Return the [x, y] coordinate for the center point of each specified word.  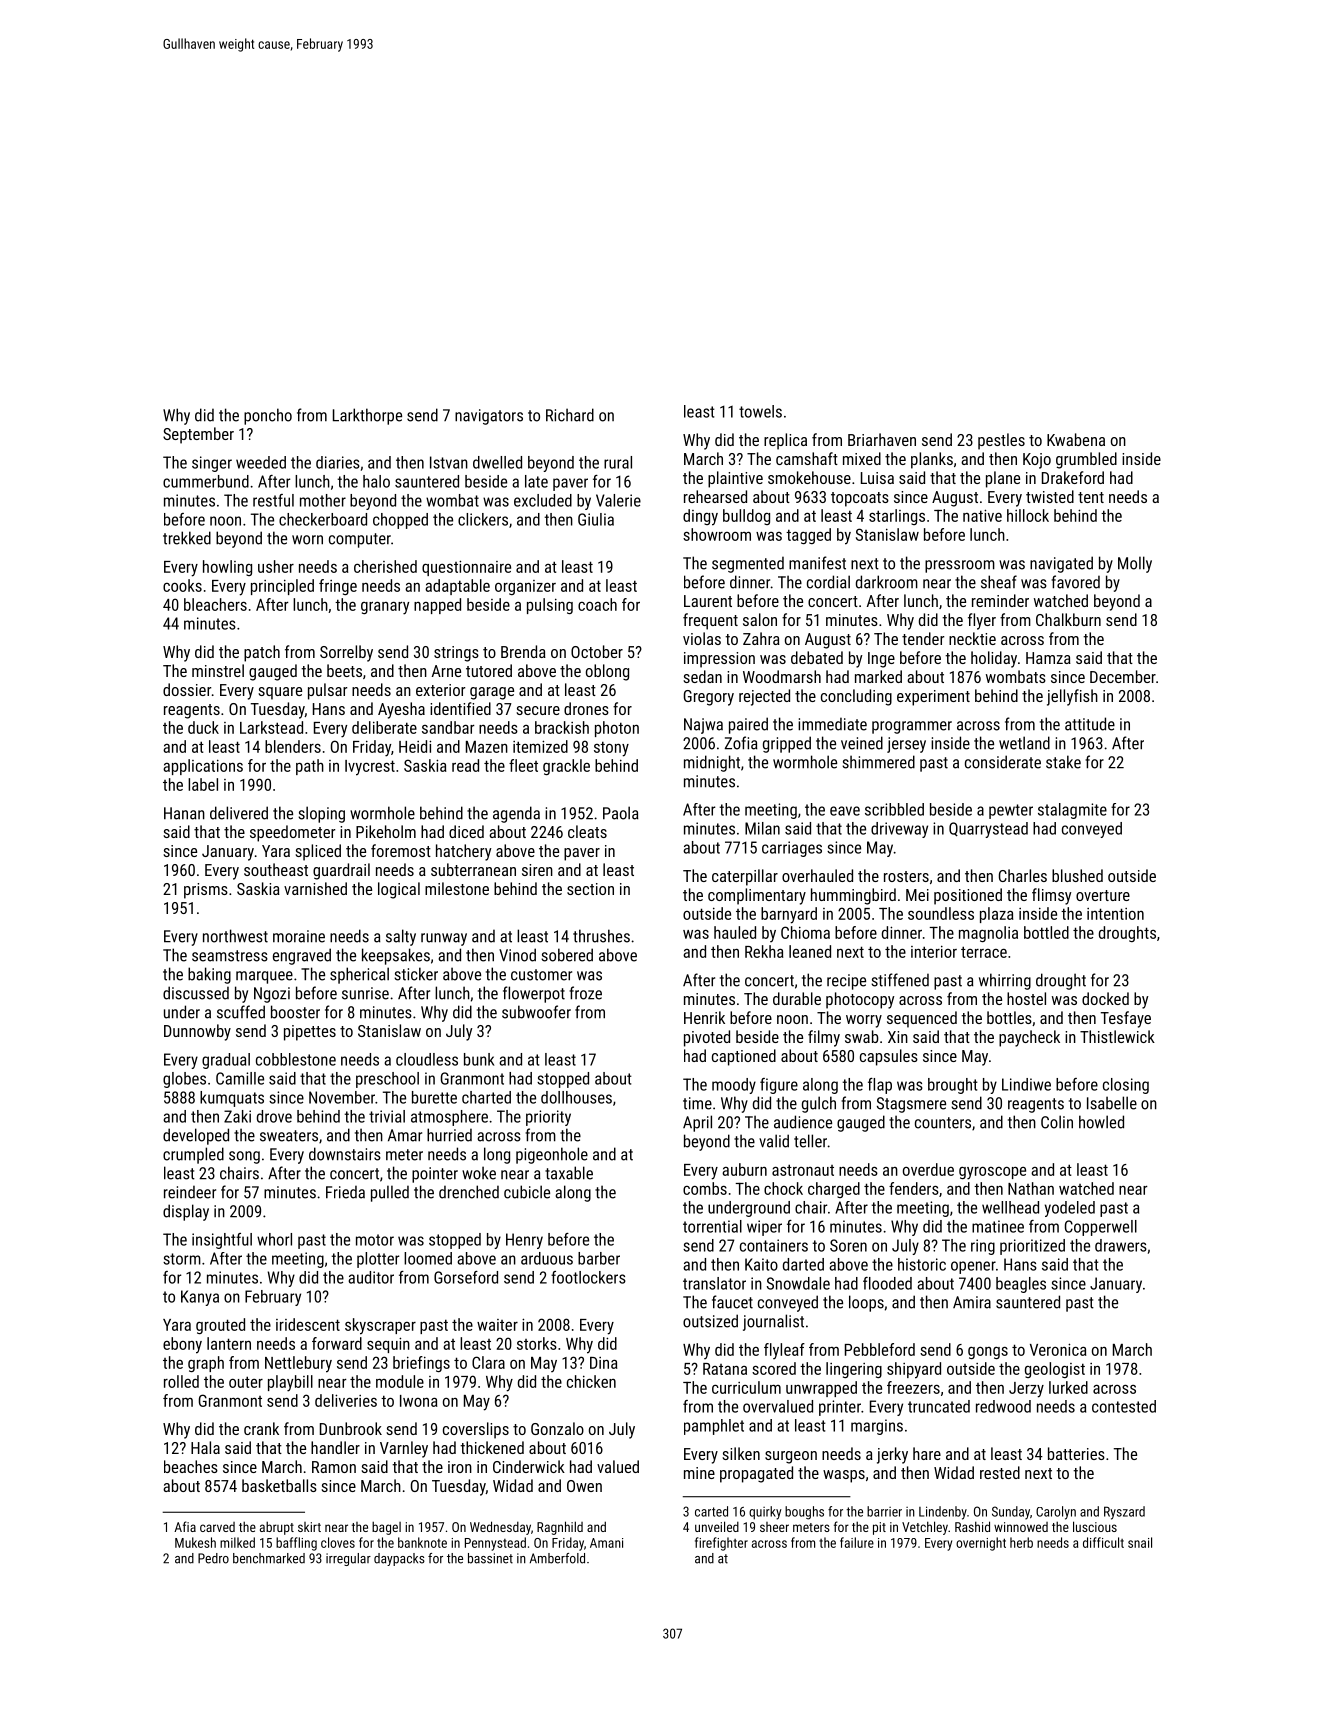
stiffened [900, 980]
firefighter [721, 1544]
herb [1021, 1542]
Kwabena [1076, 439]
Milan [762, 828]
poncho [268, 416]
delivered [239, 813]
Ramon [334, 1467]
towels [760, 411]
